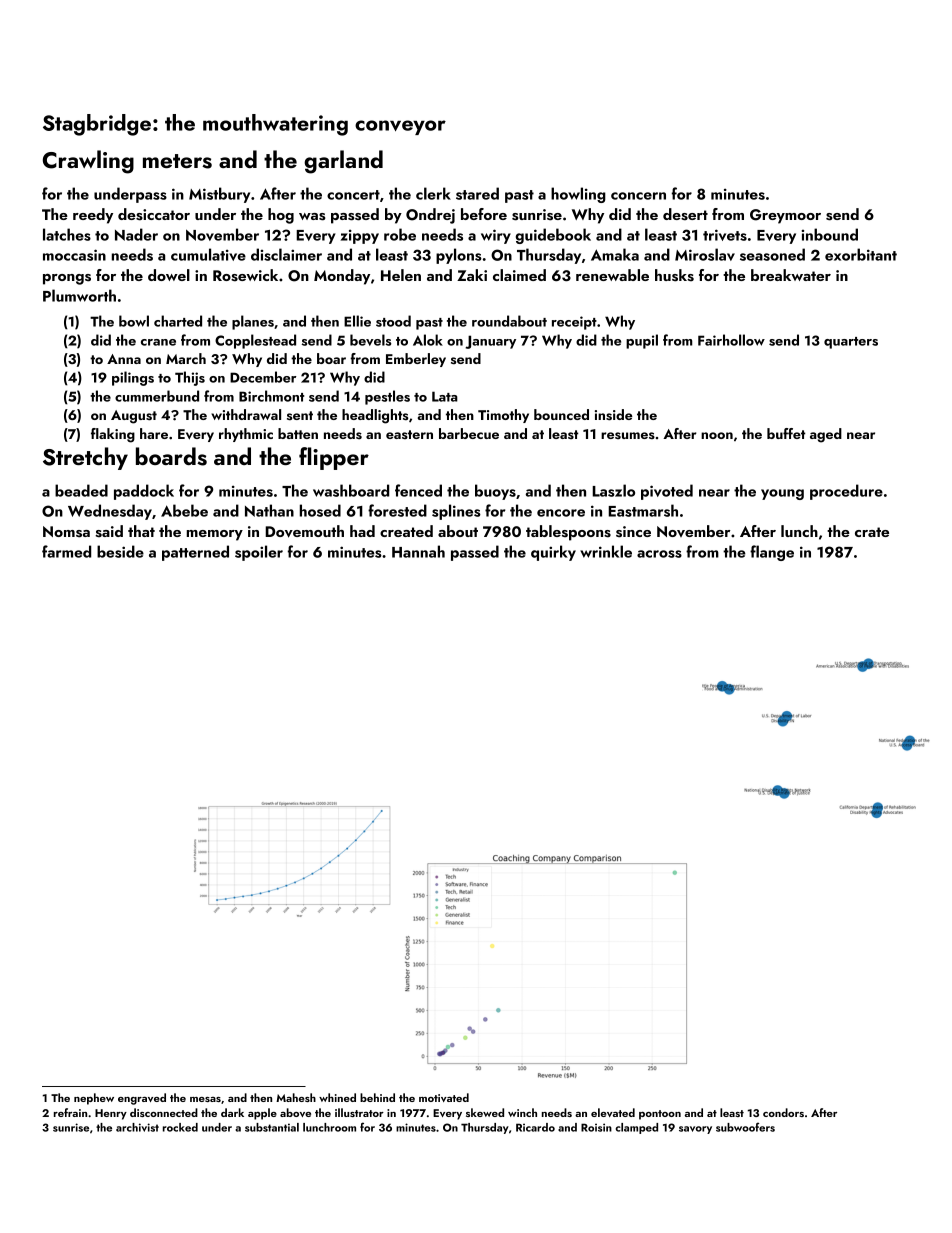 The image size is (952, 1233). What do you see at coordinates (94, 1099) in the image?
I see `nephew` at bounding box center [94, 1099].
